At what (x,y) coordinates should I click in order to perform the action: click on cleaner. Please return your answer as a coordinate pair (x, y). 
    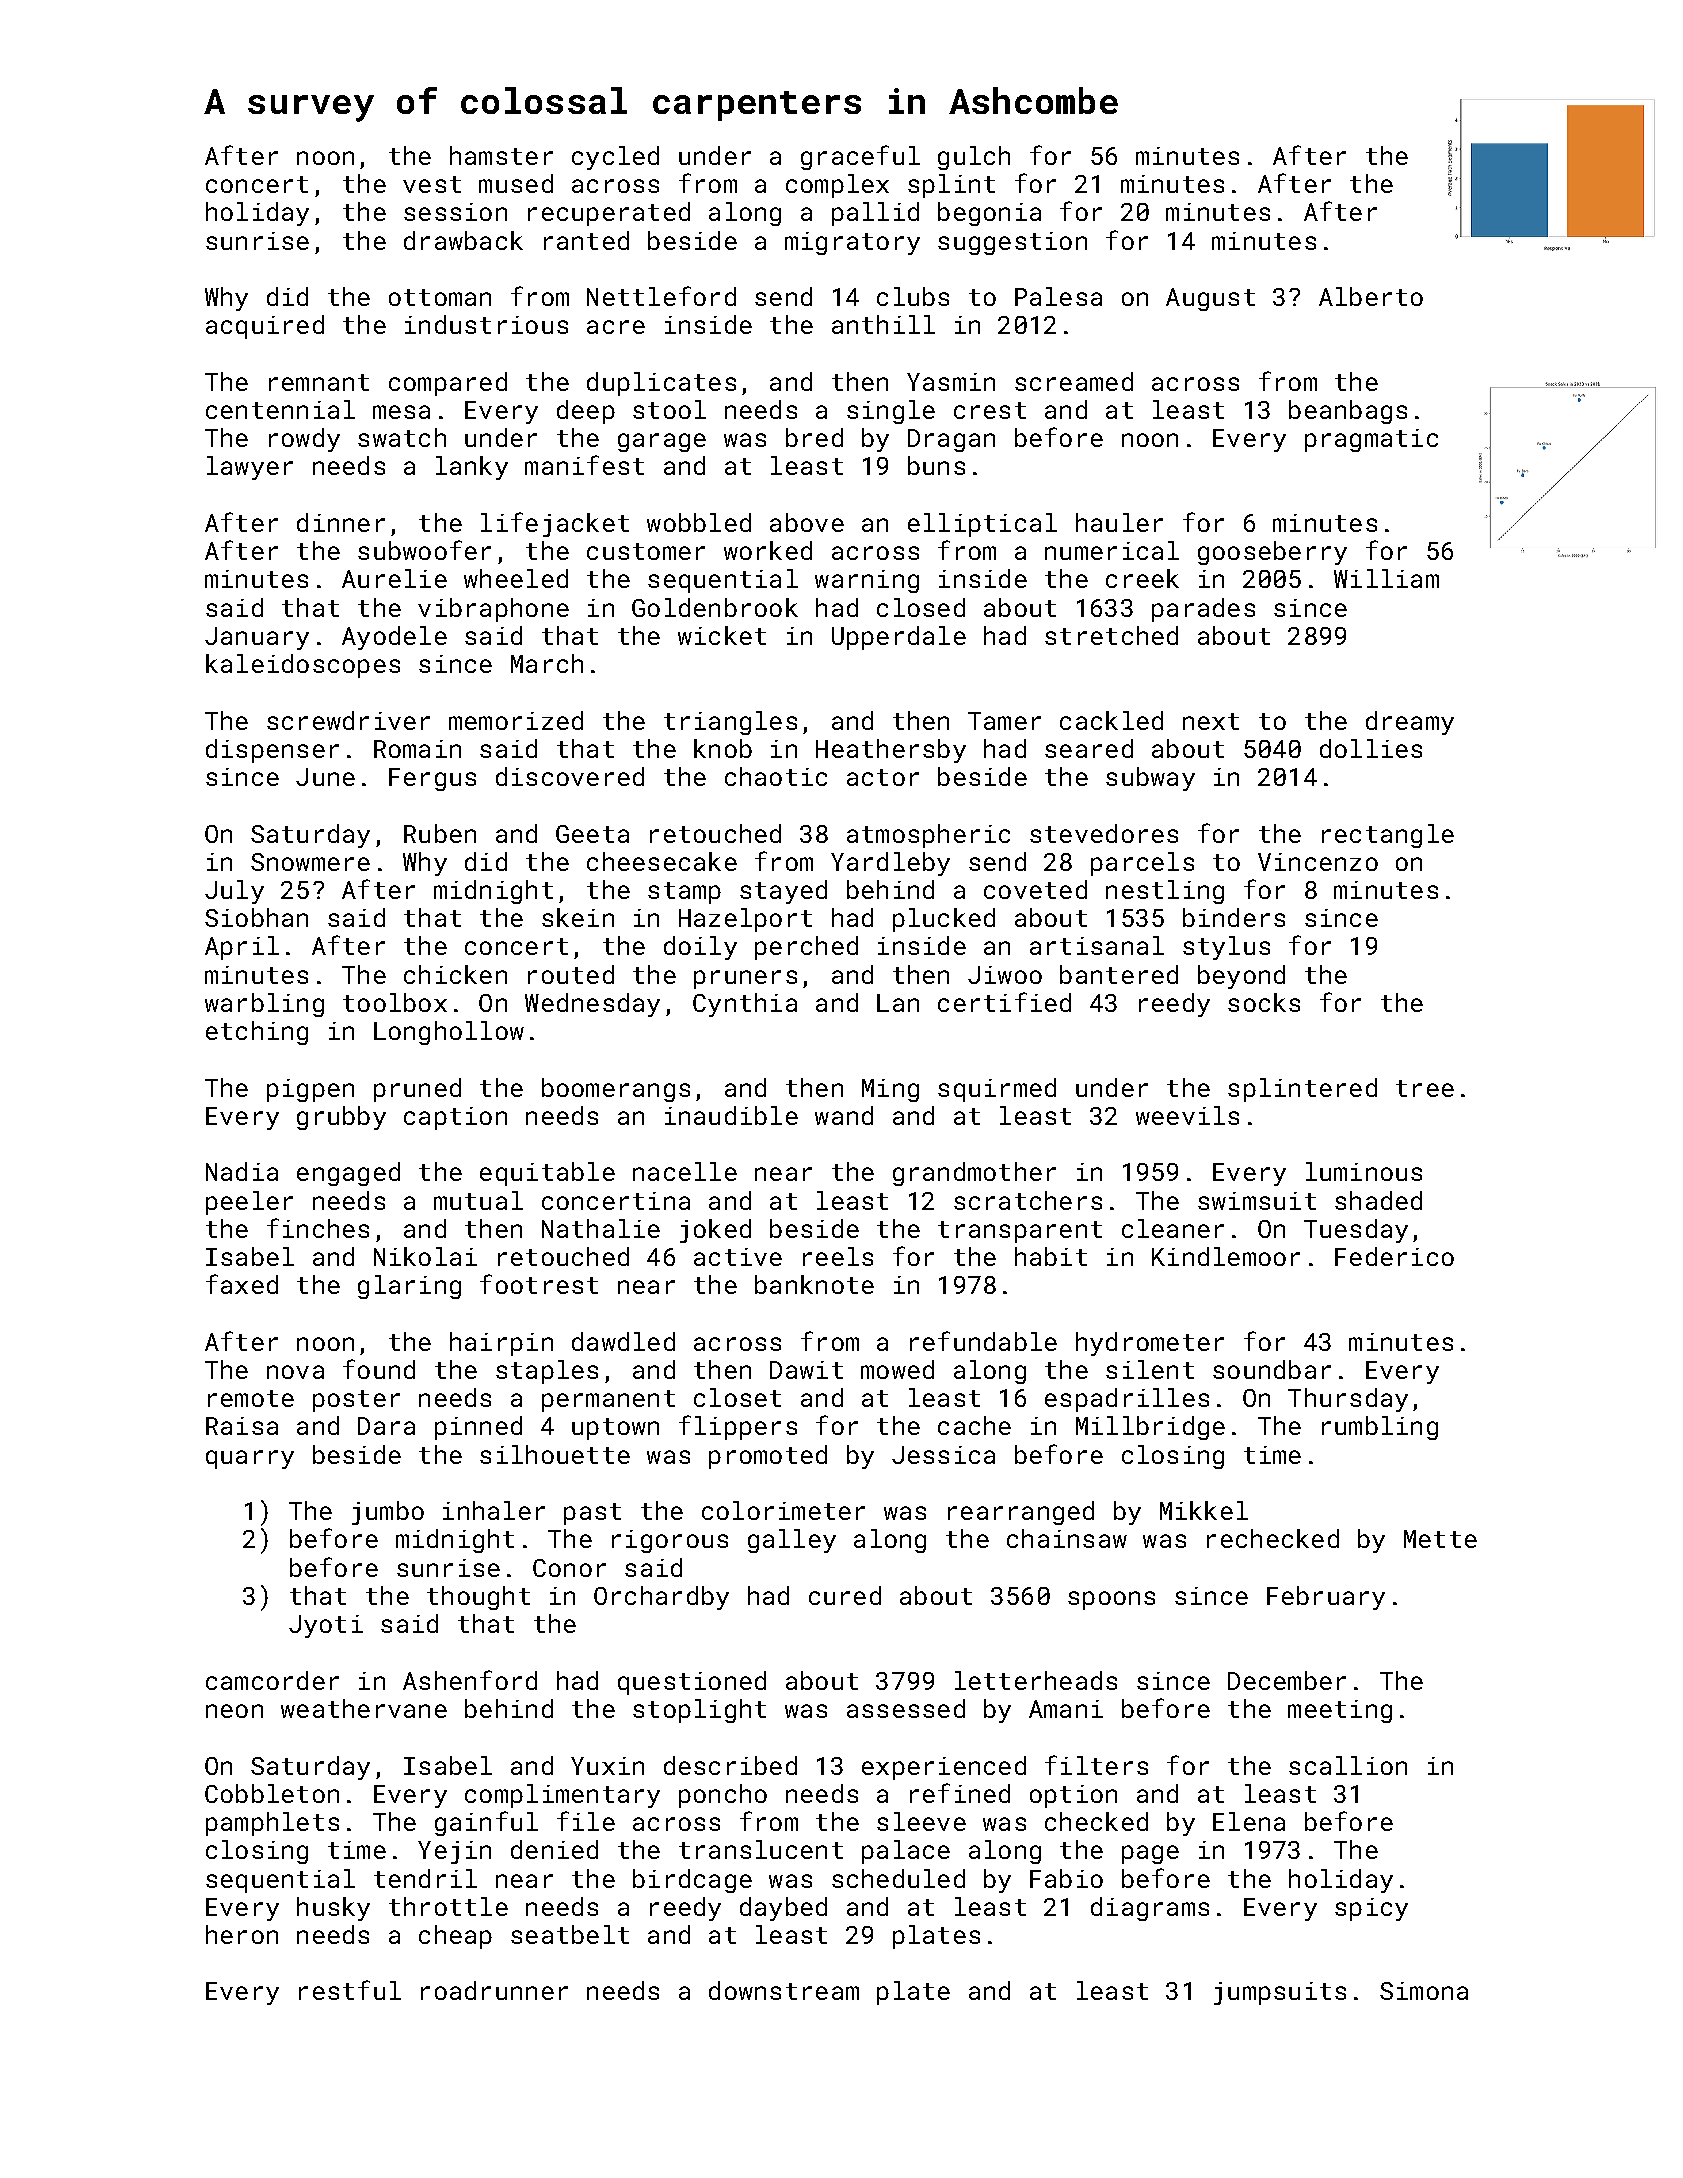
    Looking at the image, I should click on (1173, 1228).
